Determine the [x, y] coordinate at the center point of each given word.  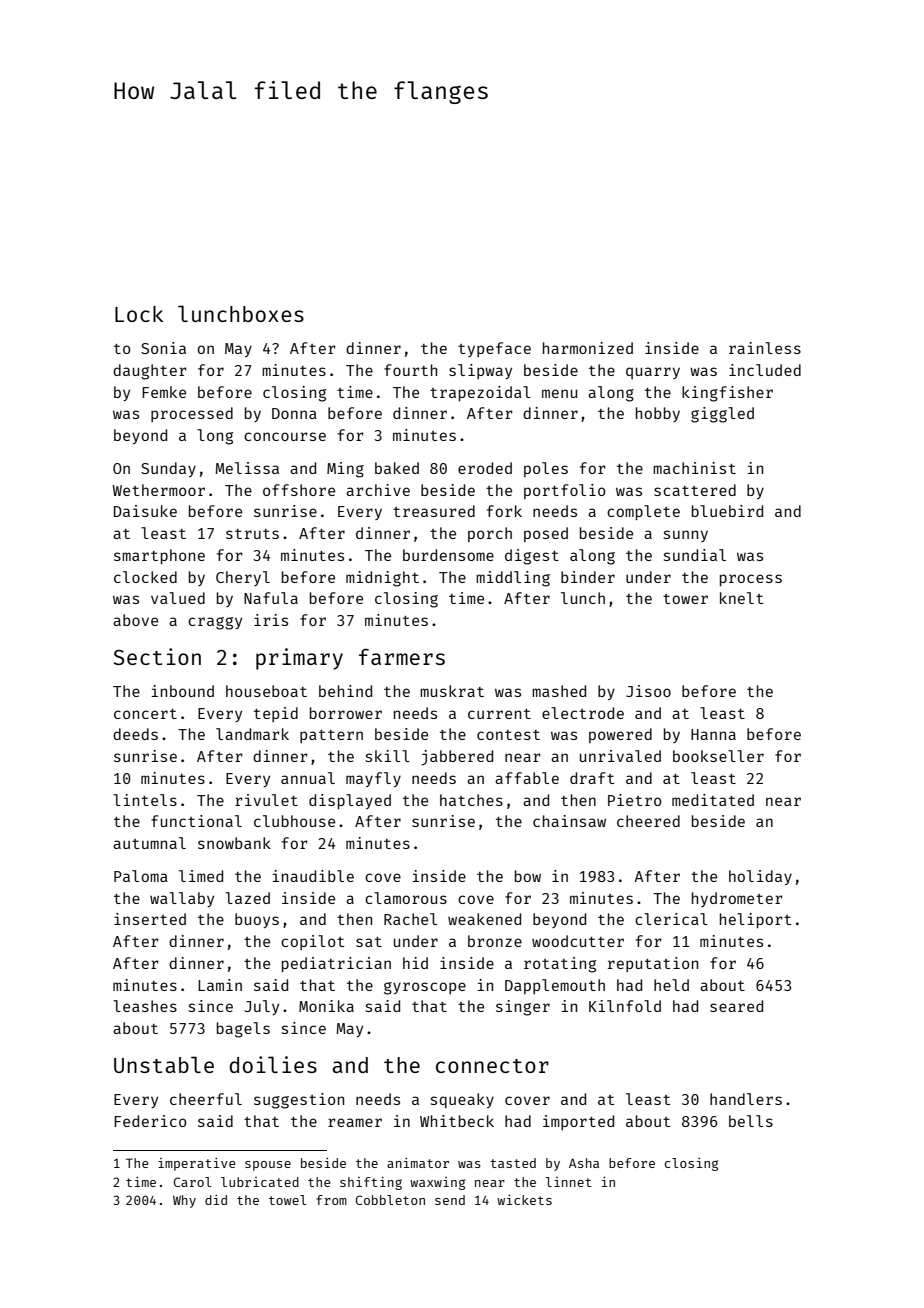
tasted [513, 1163]
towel [287, 1200]
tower [685, 599]
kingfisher [727, 394]
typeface [494, 349]
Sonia [163, 348]
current [499, 714]
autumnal [149, 843]
